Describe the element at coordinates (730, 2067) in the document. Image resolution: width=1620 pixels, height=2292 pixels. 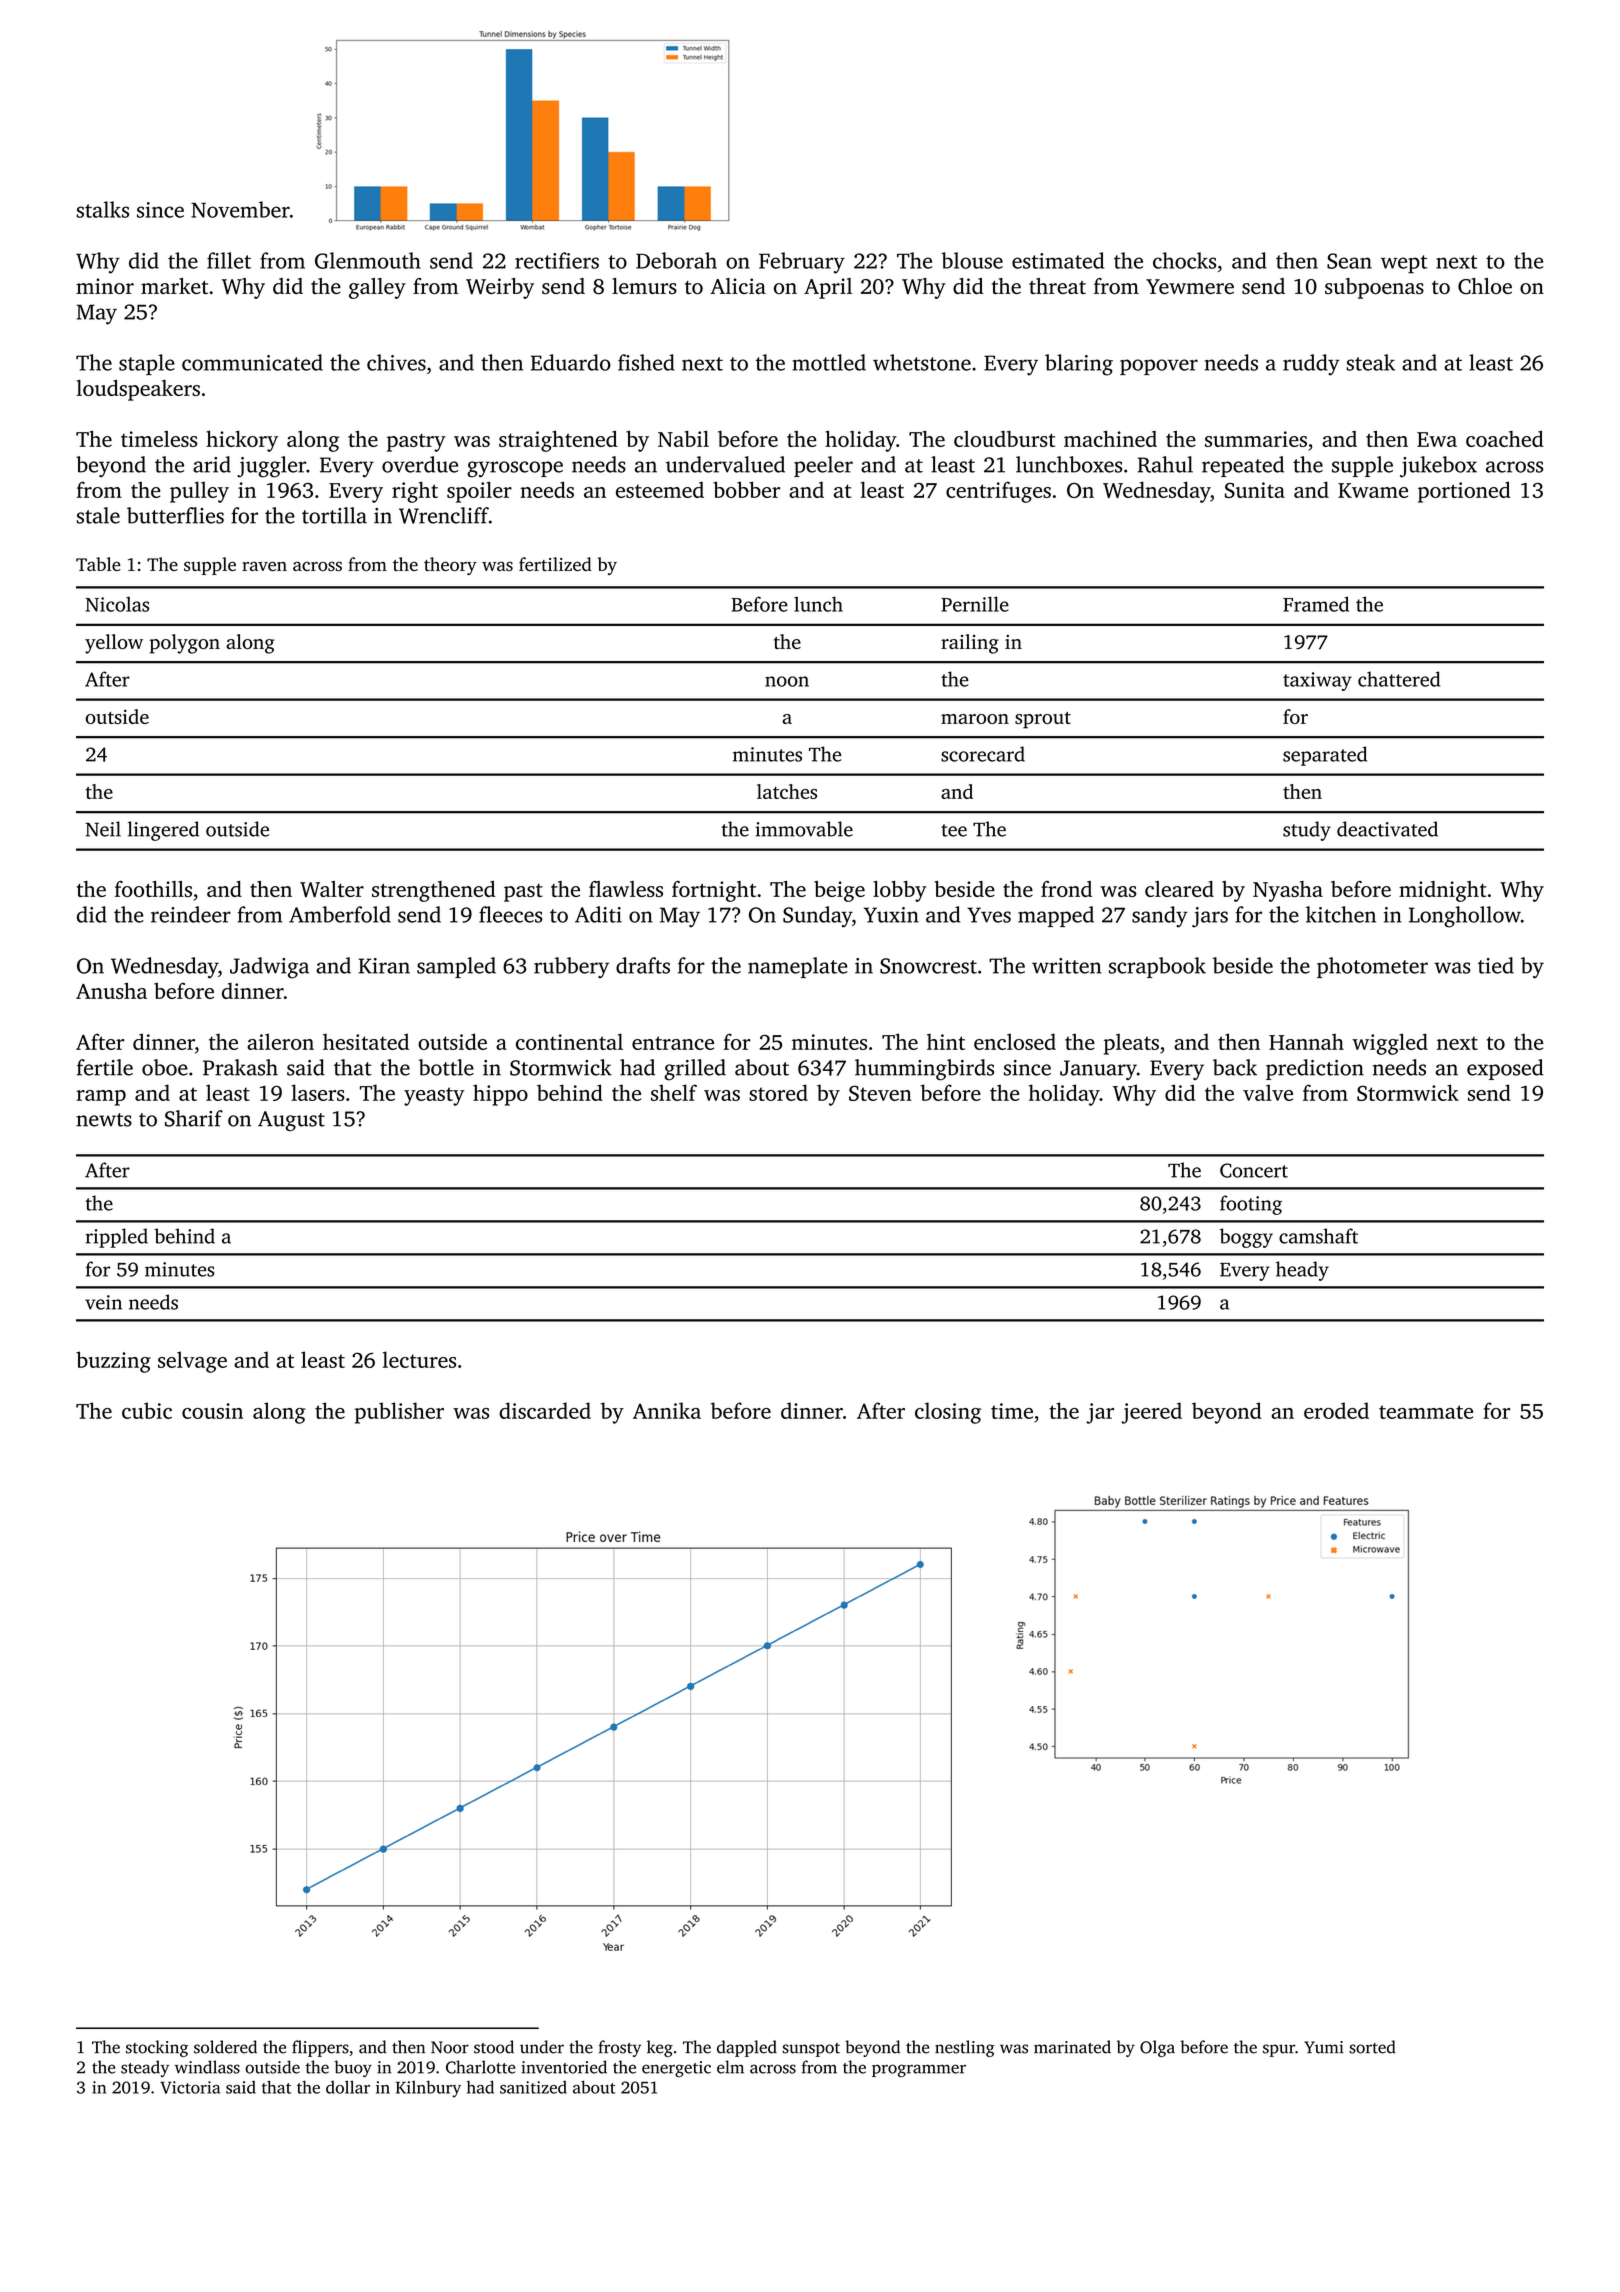
I see `elm` at that location.
